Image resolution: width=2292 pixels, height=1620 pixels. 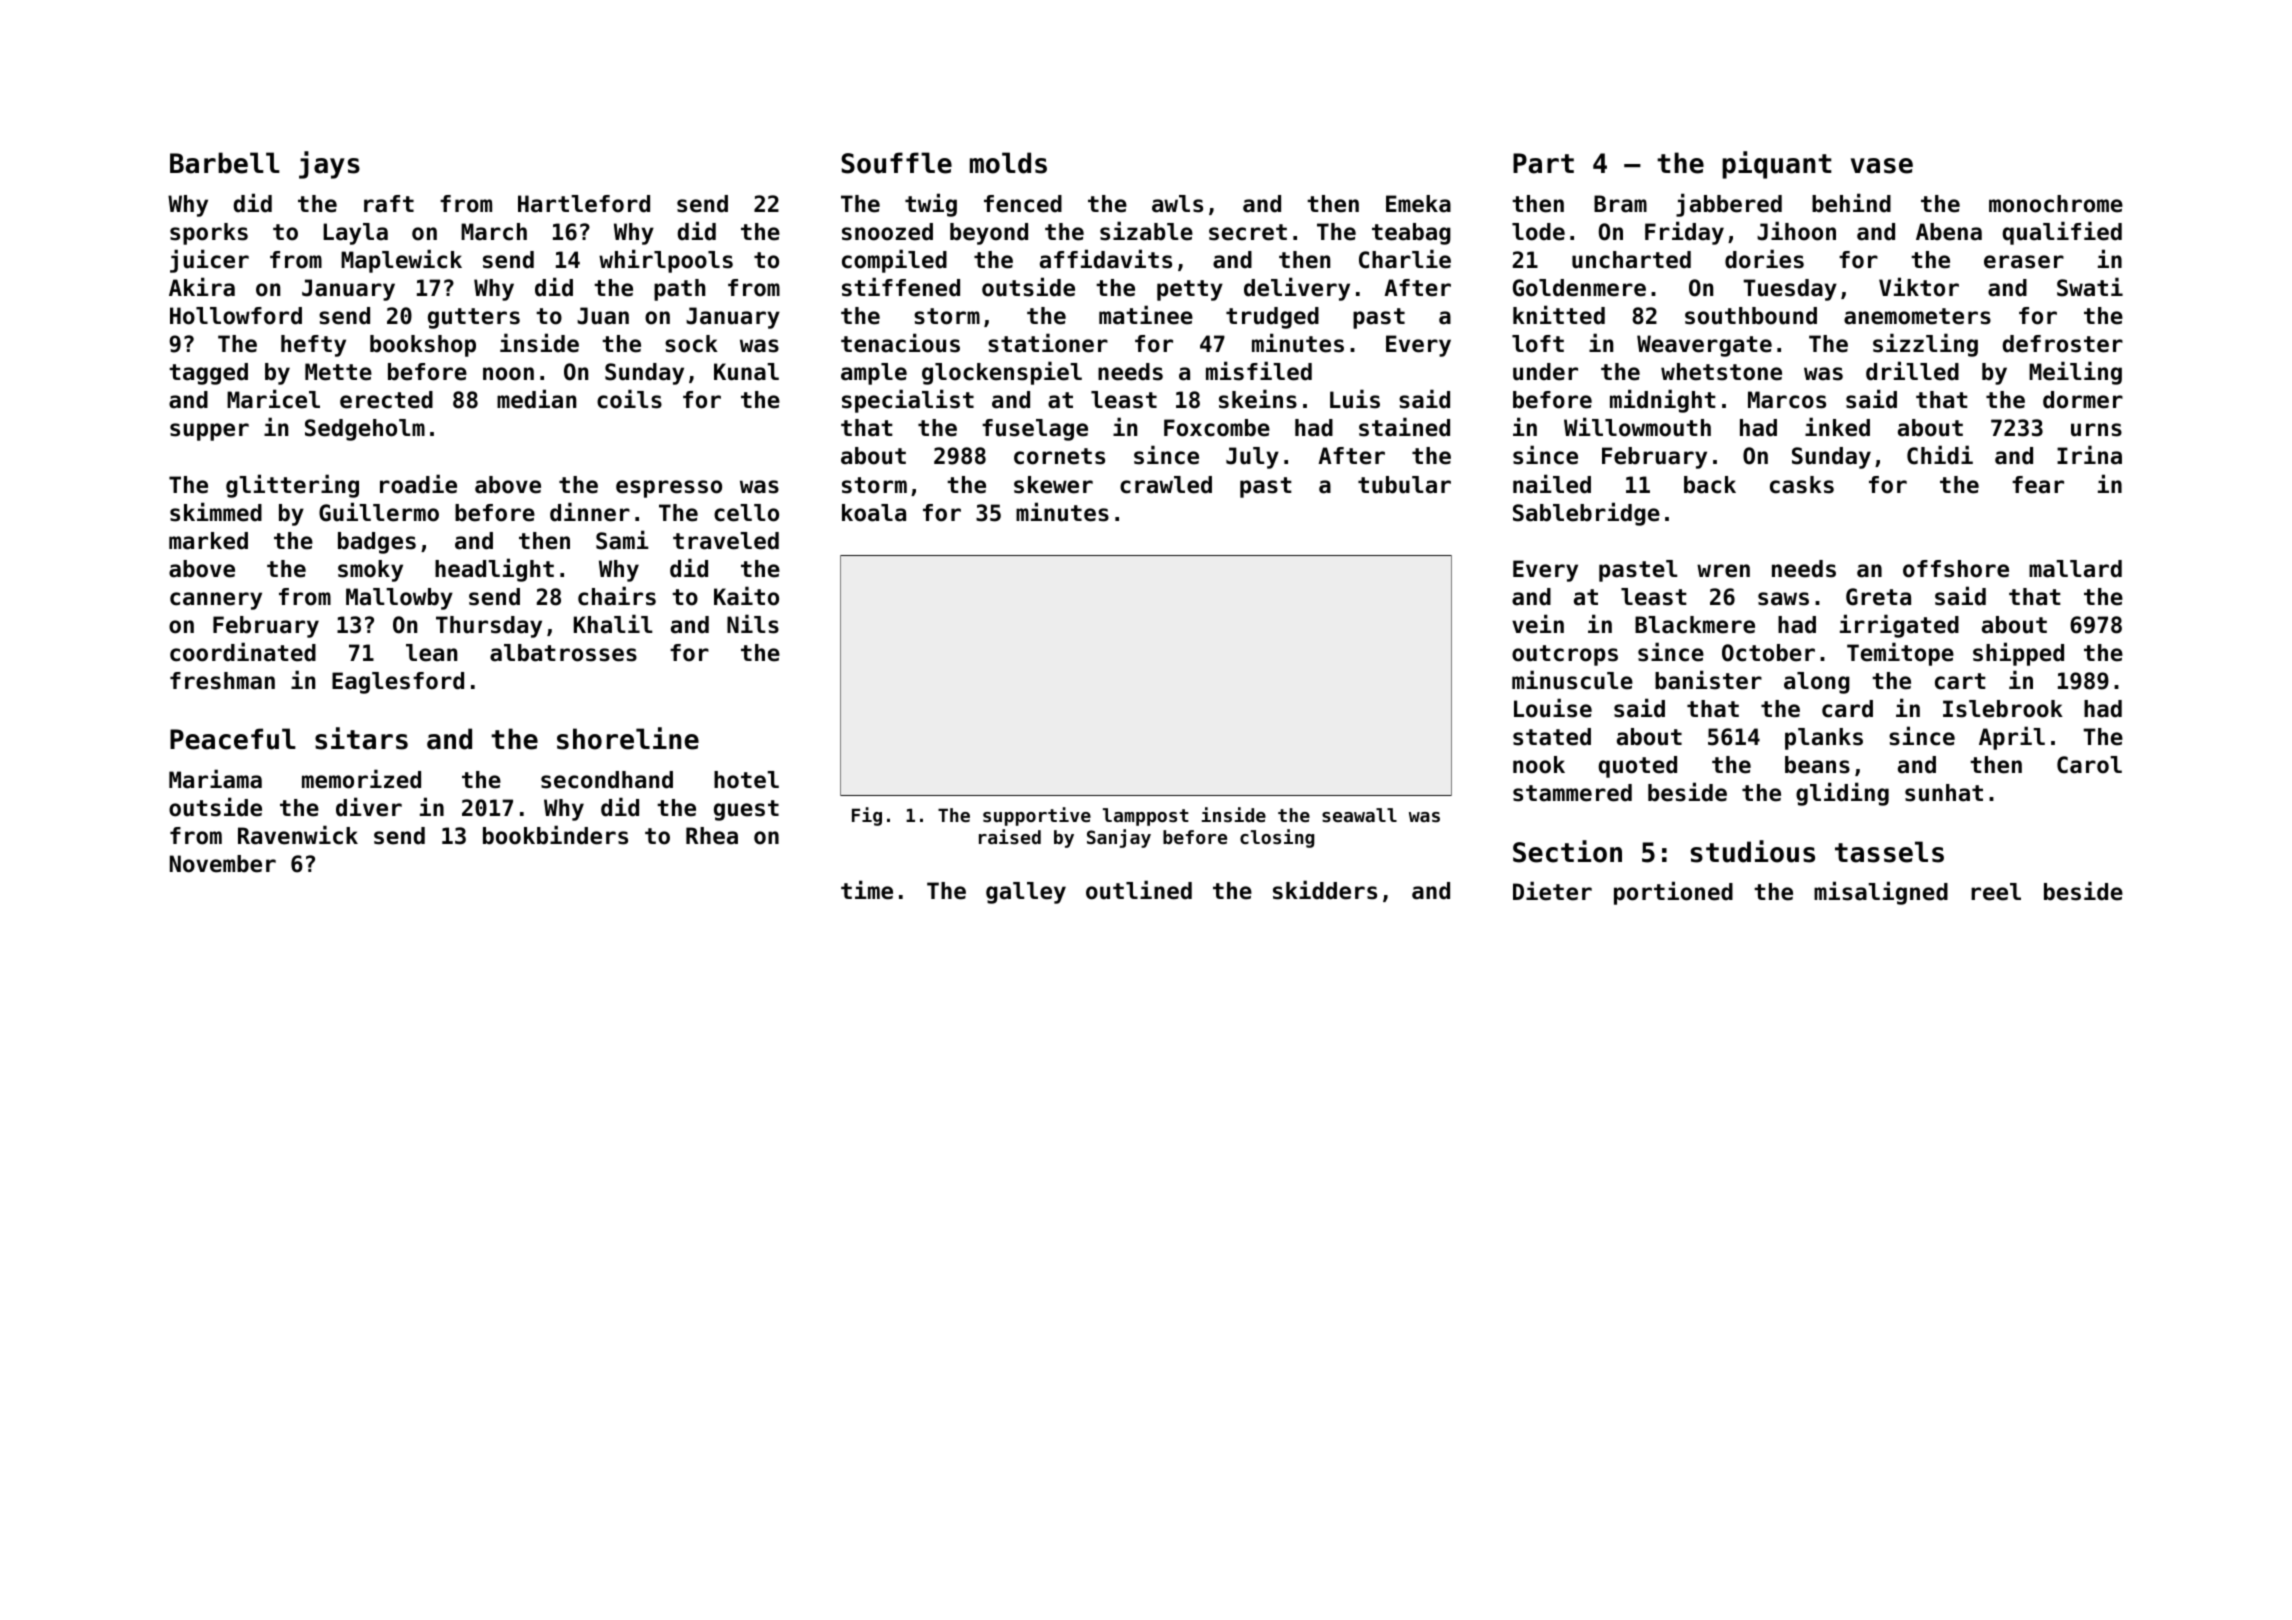 What do you see at coordinates (1325, 890) in the document?
I see `skidders` at bounding box center [1325, 890].
